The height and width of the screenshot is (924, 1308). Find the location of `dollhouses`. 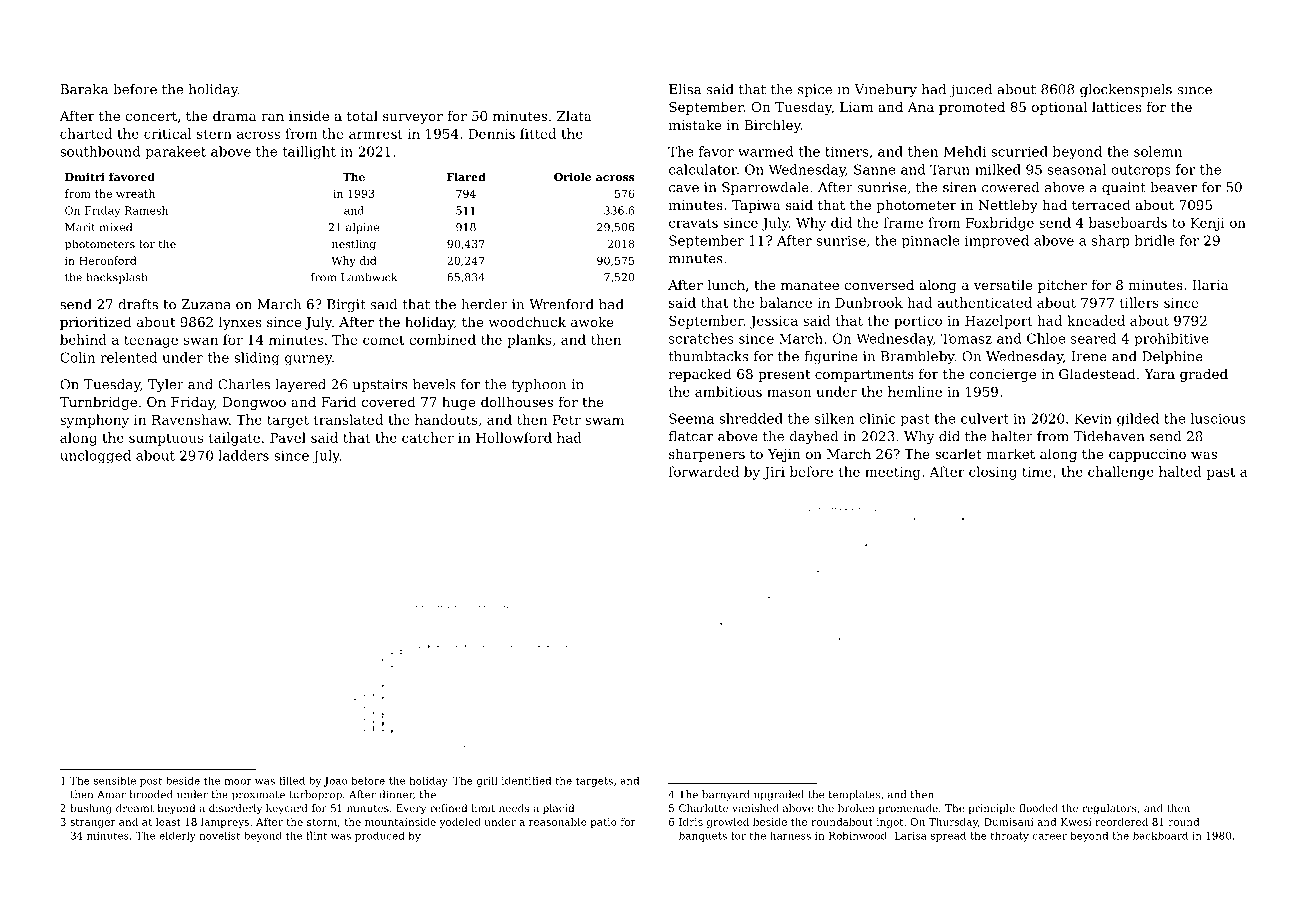

dollhouses is located at coordinates (517, 401).
